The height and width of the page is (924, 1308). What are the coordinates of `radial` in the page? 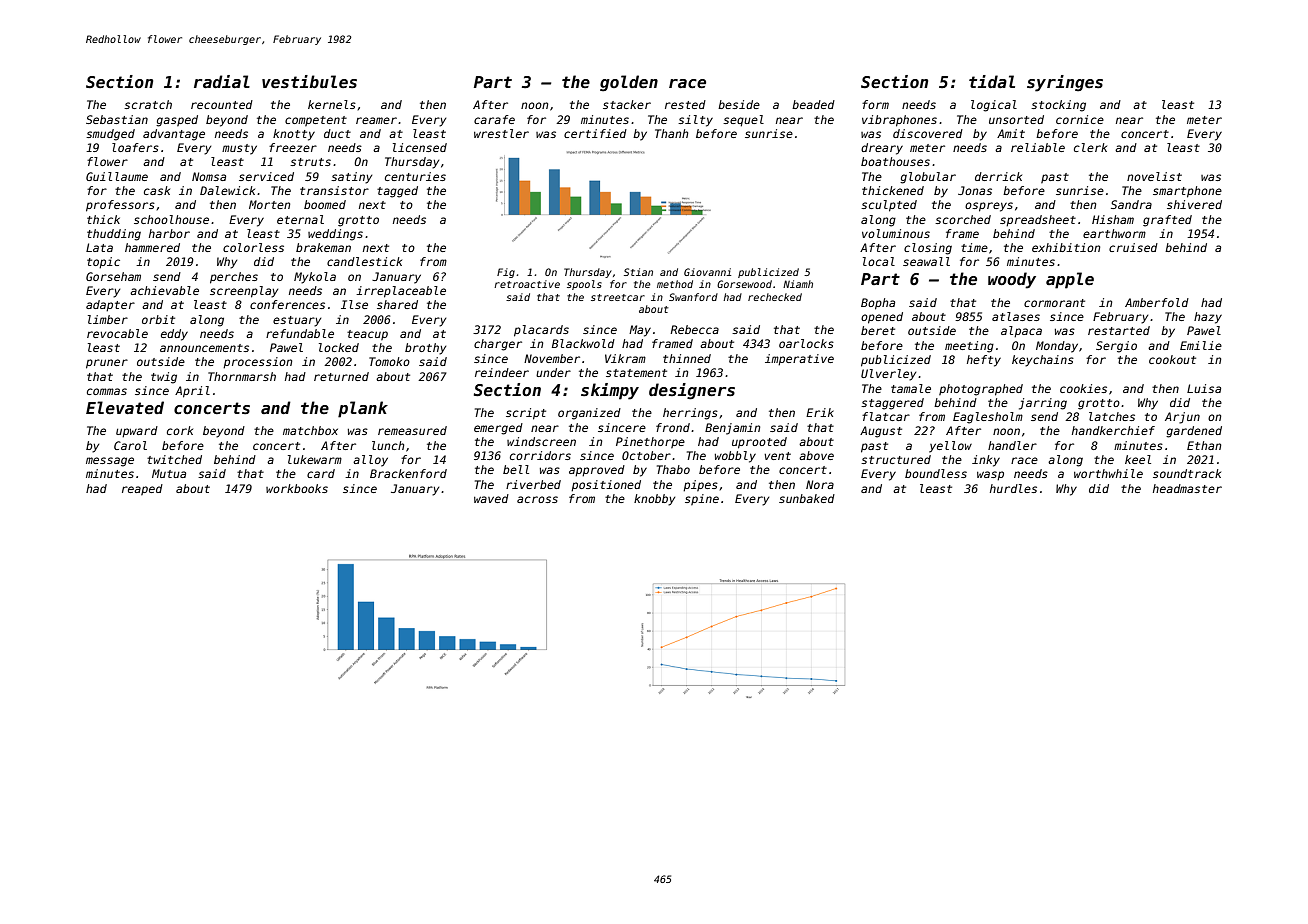 It's located at (222, 81).
